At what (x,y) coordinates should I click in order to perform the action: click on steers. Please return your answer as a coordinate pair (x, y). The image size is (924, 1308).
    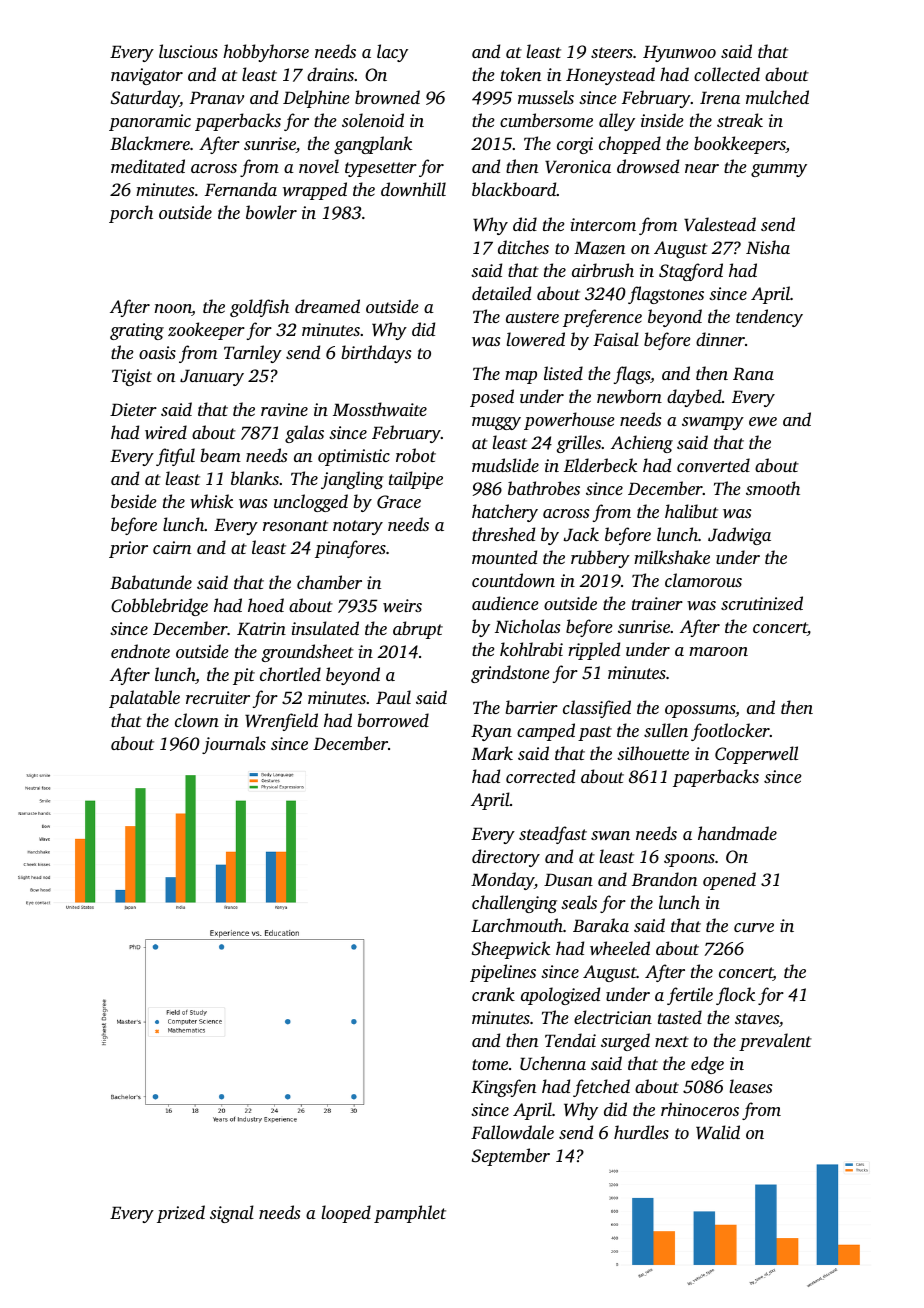
    Looking at the image, I should click on (612, 52).
